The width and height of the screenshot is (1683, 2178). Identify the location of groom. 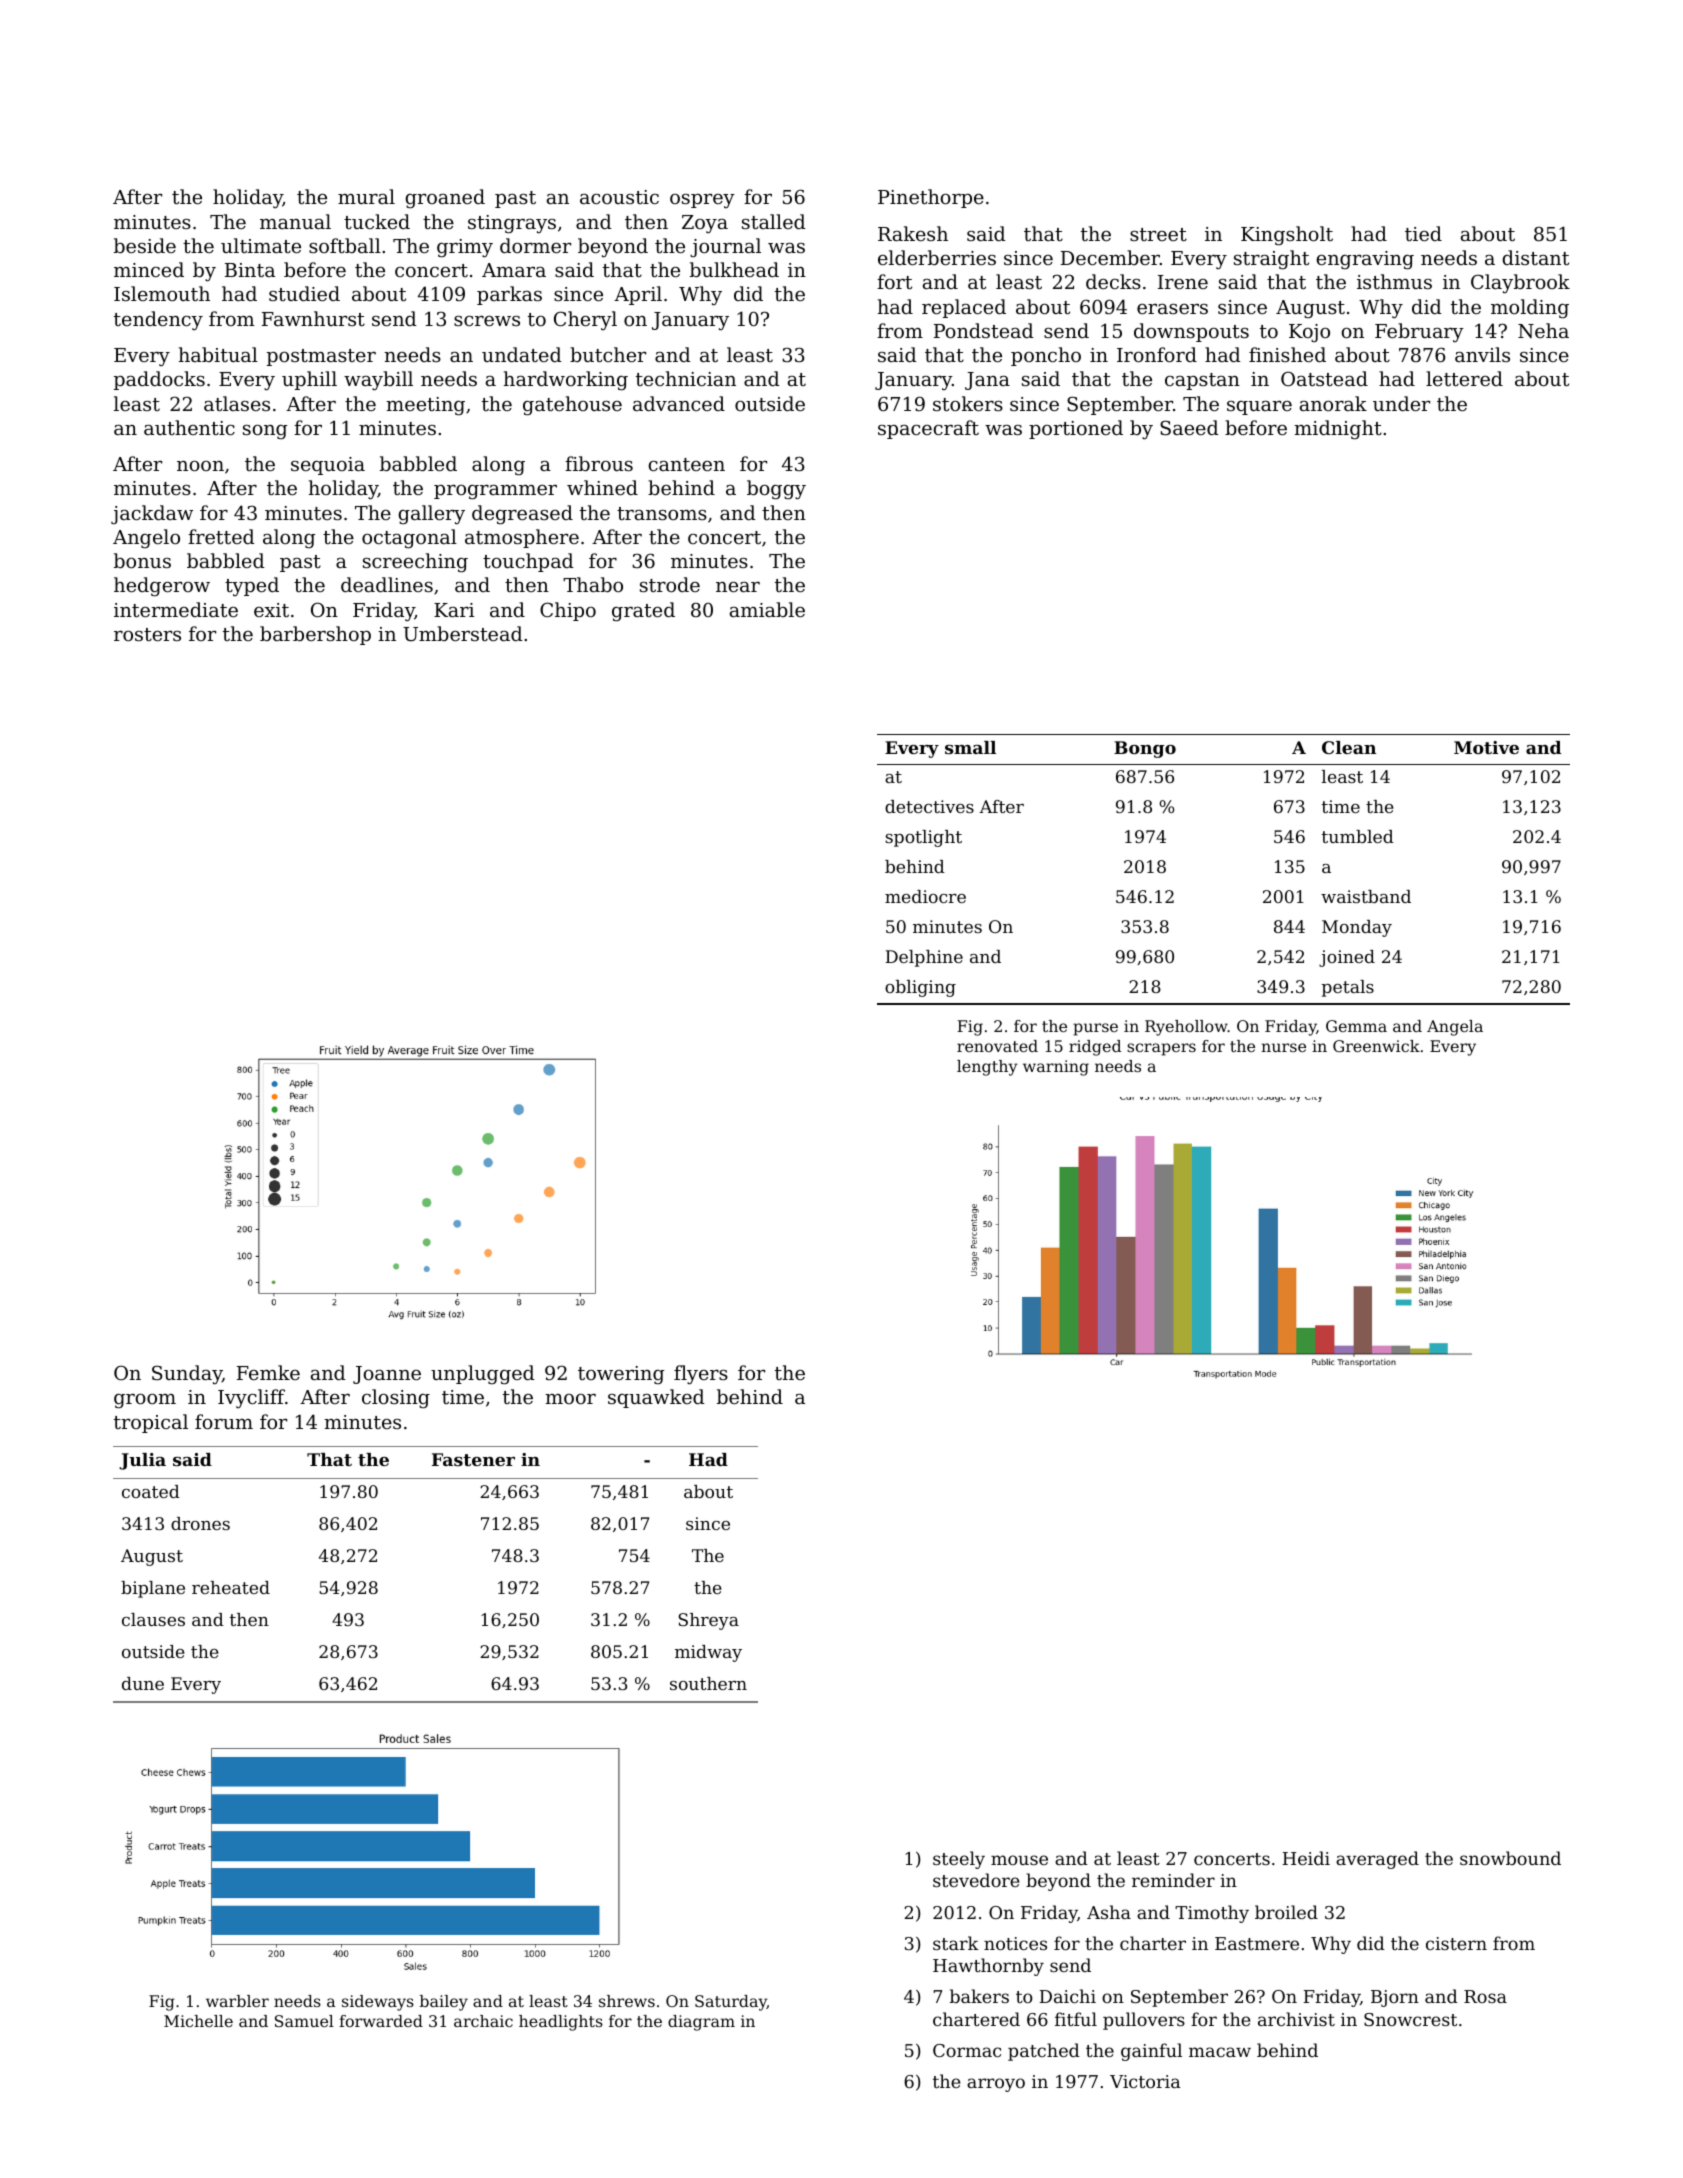
(145, 1401).
